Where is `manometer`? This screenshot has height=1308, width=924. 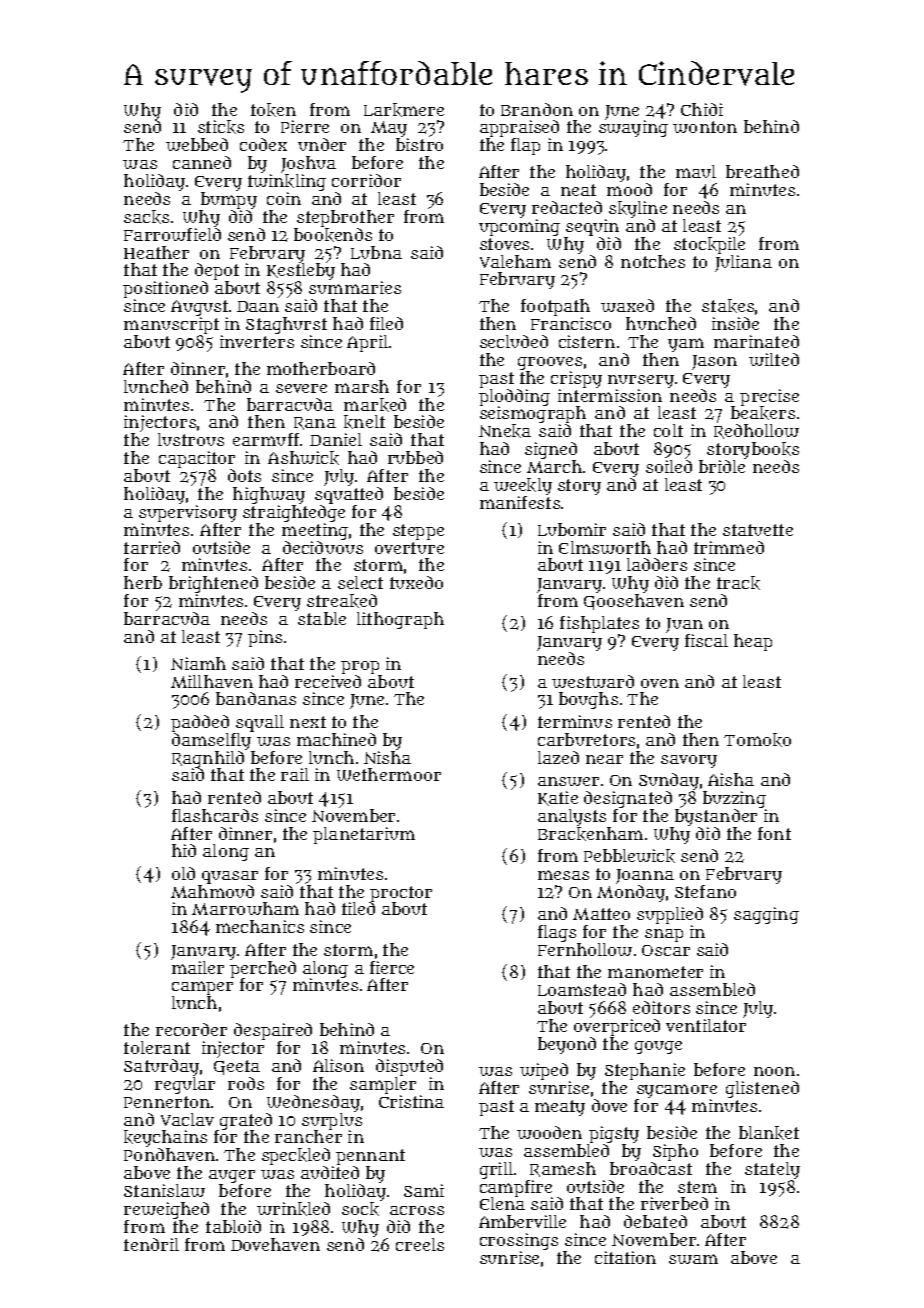 manometer is located at coordinates (655, 972).
